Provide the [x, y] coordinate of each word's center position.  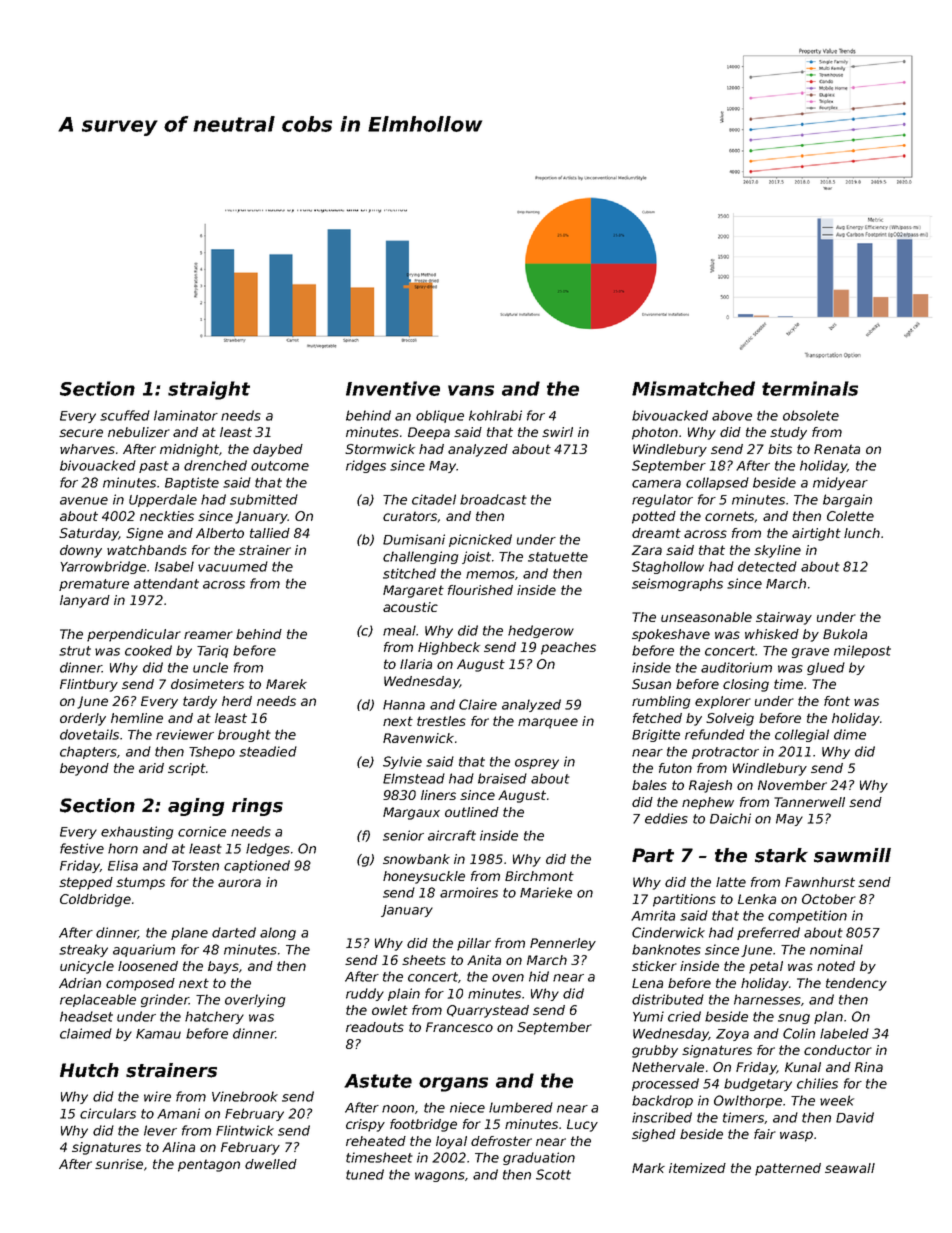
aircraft [452, 835]
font [837, 701]
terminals [810, 388]
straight [209, 390]
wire [157, 1096]
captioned [257, 866]
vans [471, 390]
